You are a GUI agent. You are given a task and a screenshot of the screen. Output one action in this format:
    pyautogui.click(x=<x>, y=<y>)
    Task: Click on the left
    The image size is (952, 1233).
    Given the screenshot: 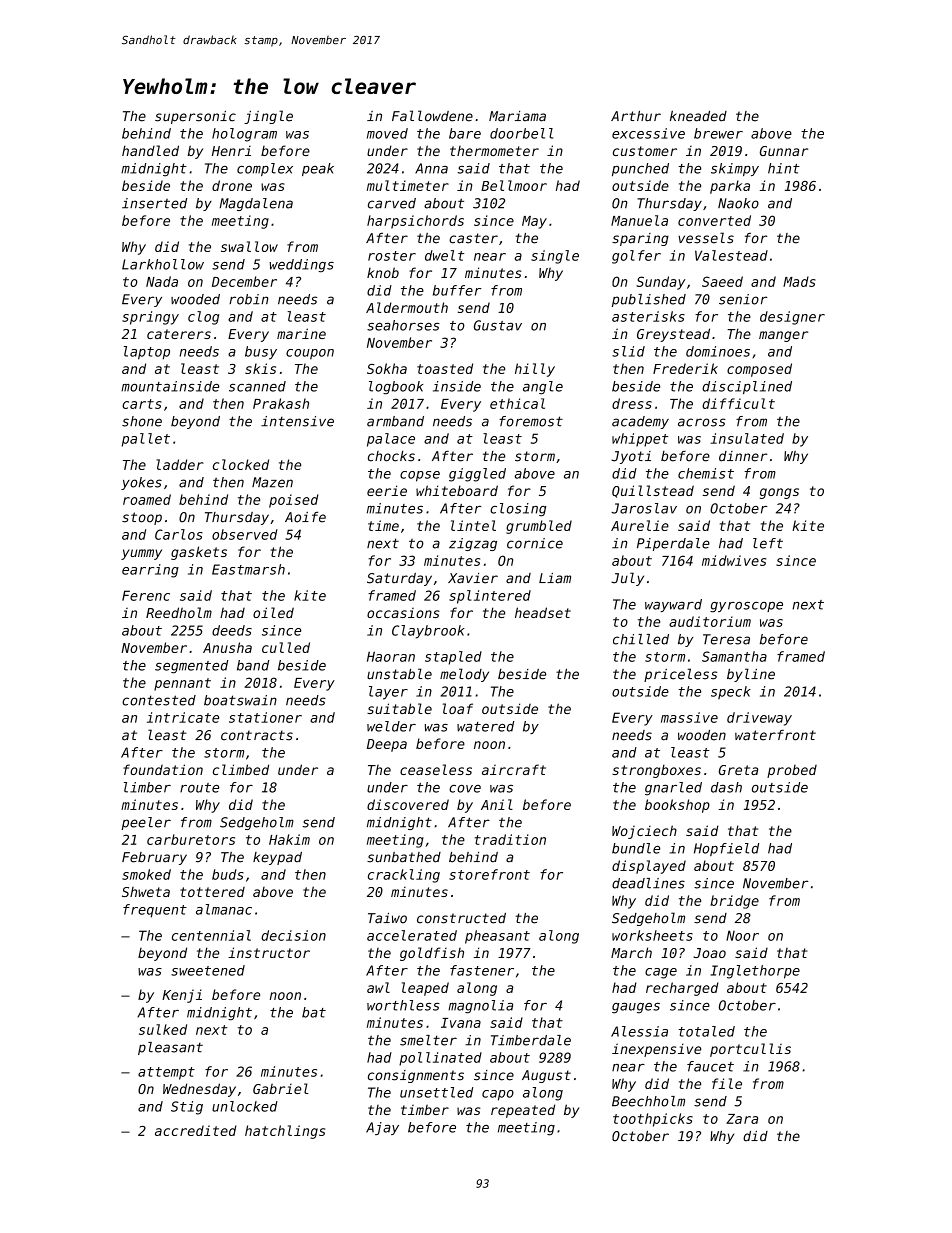 What is the action you would take?
    pyautogui.click(x=768, y=543)
